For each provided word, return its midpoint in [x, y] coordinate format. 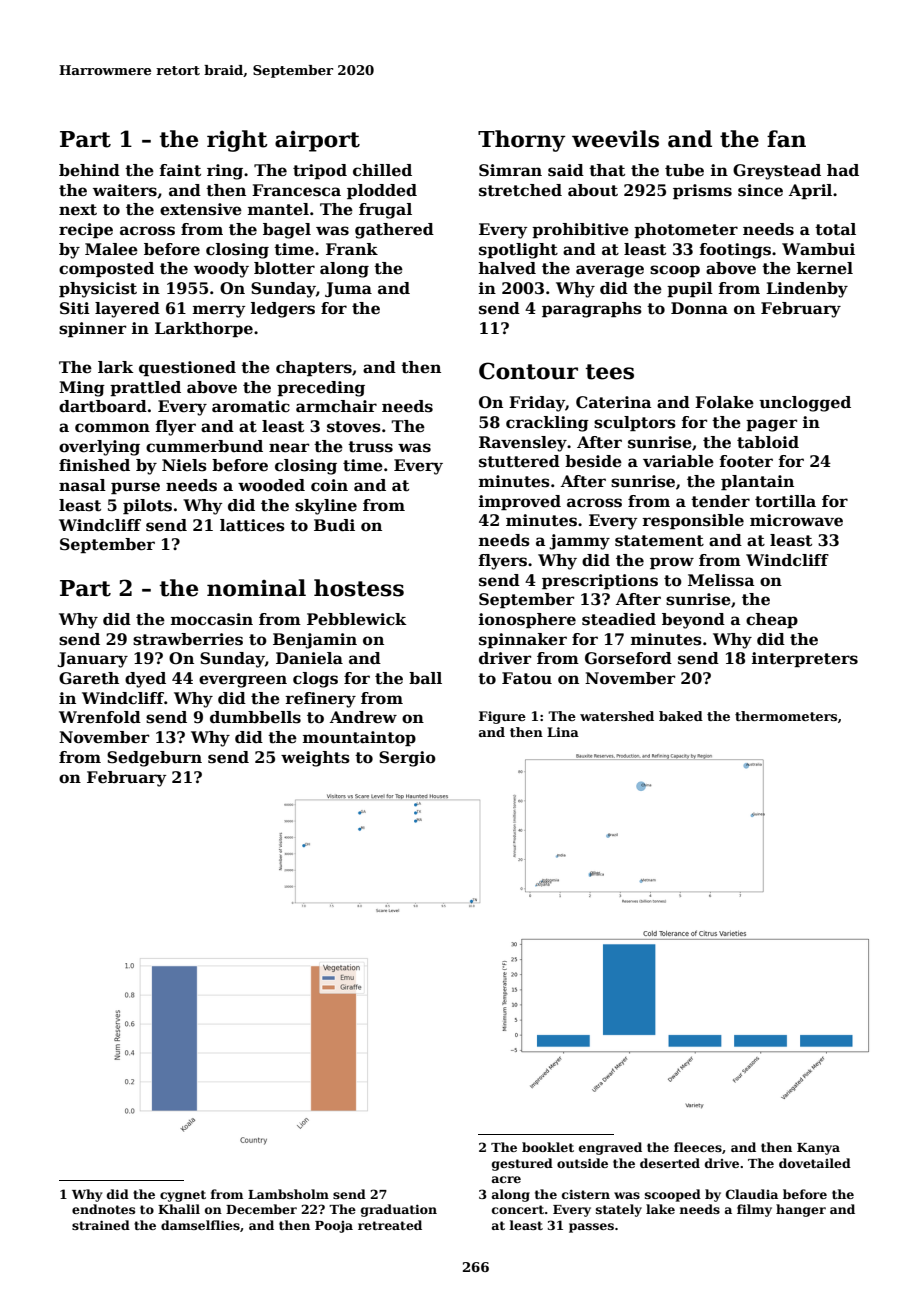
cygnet [183, 1196]
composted [106, 269]
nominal [256, 588]
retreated [390, 1225]
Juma [348, 289]
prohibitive [580, 230]
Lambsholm [288, 1194]
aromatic [251, 406]
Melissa [721, 580]
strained [101, 1225]
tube [684, 170]
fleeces [698, 1147]
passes [591, 1228]
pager [771, 425]
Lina [563, 732]
